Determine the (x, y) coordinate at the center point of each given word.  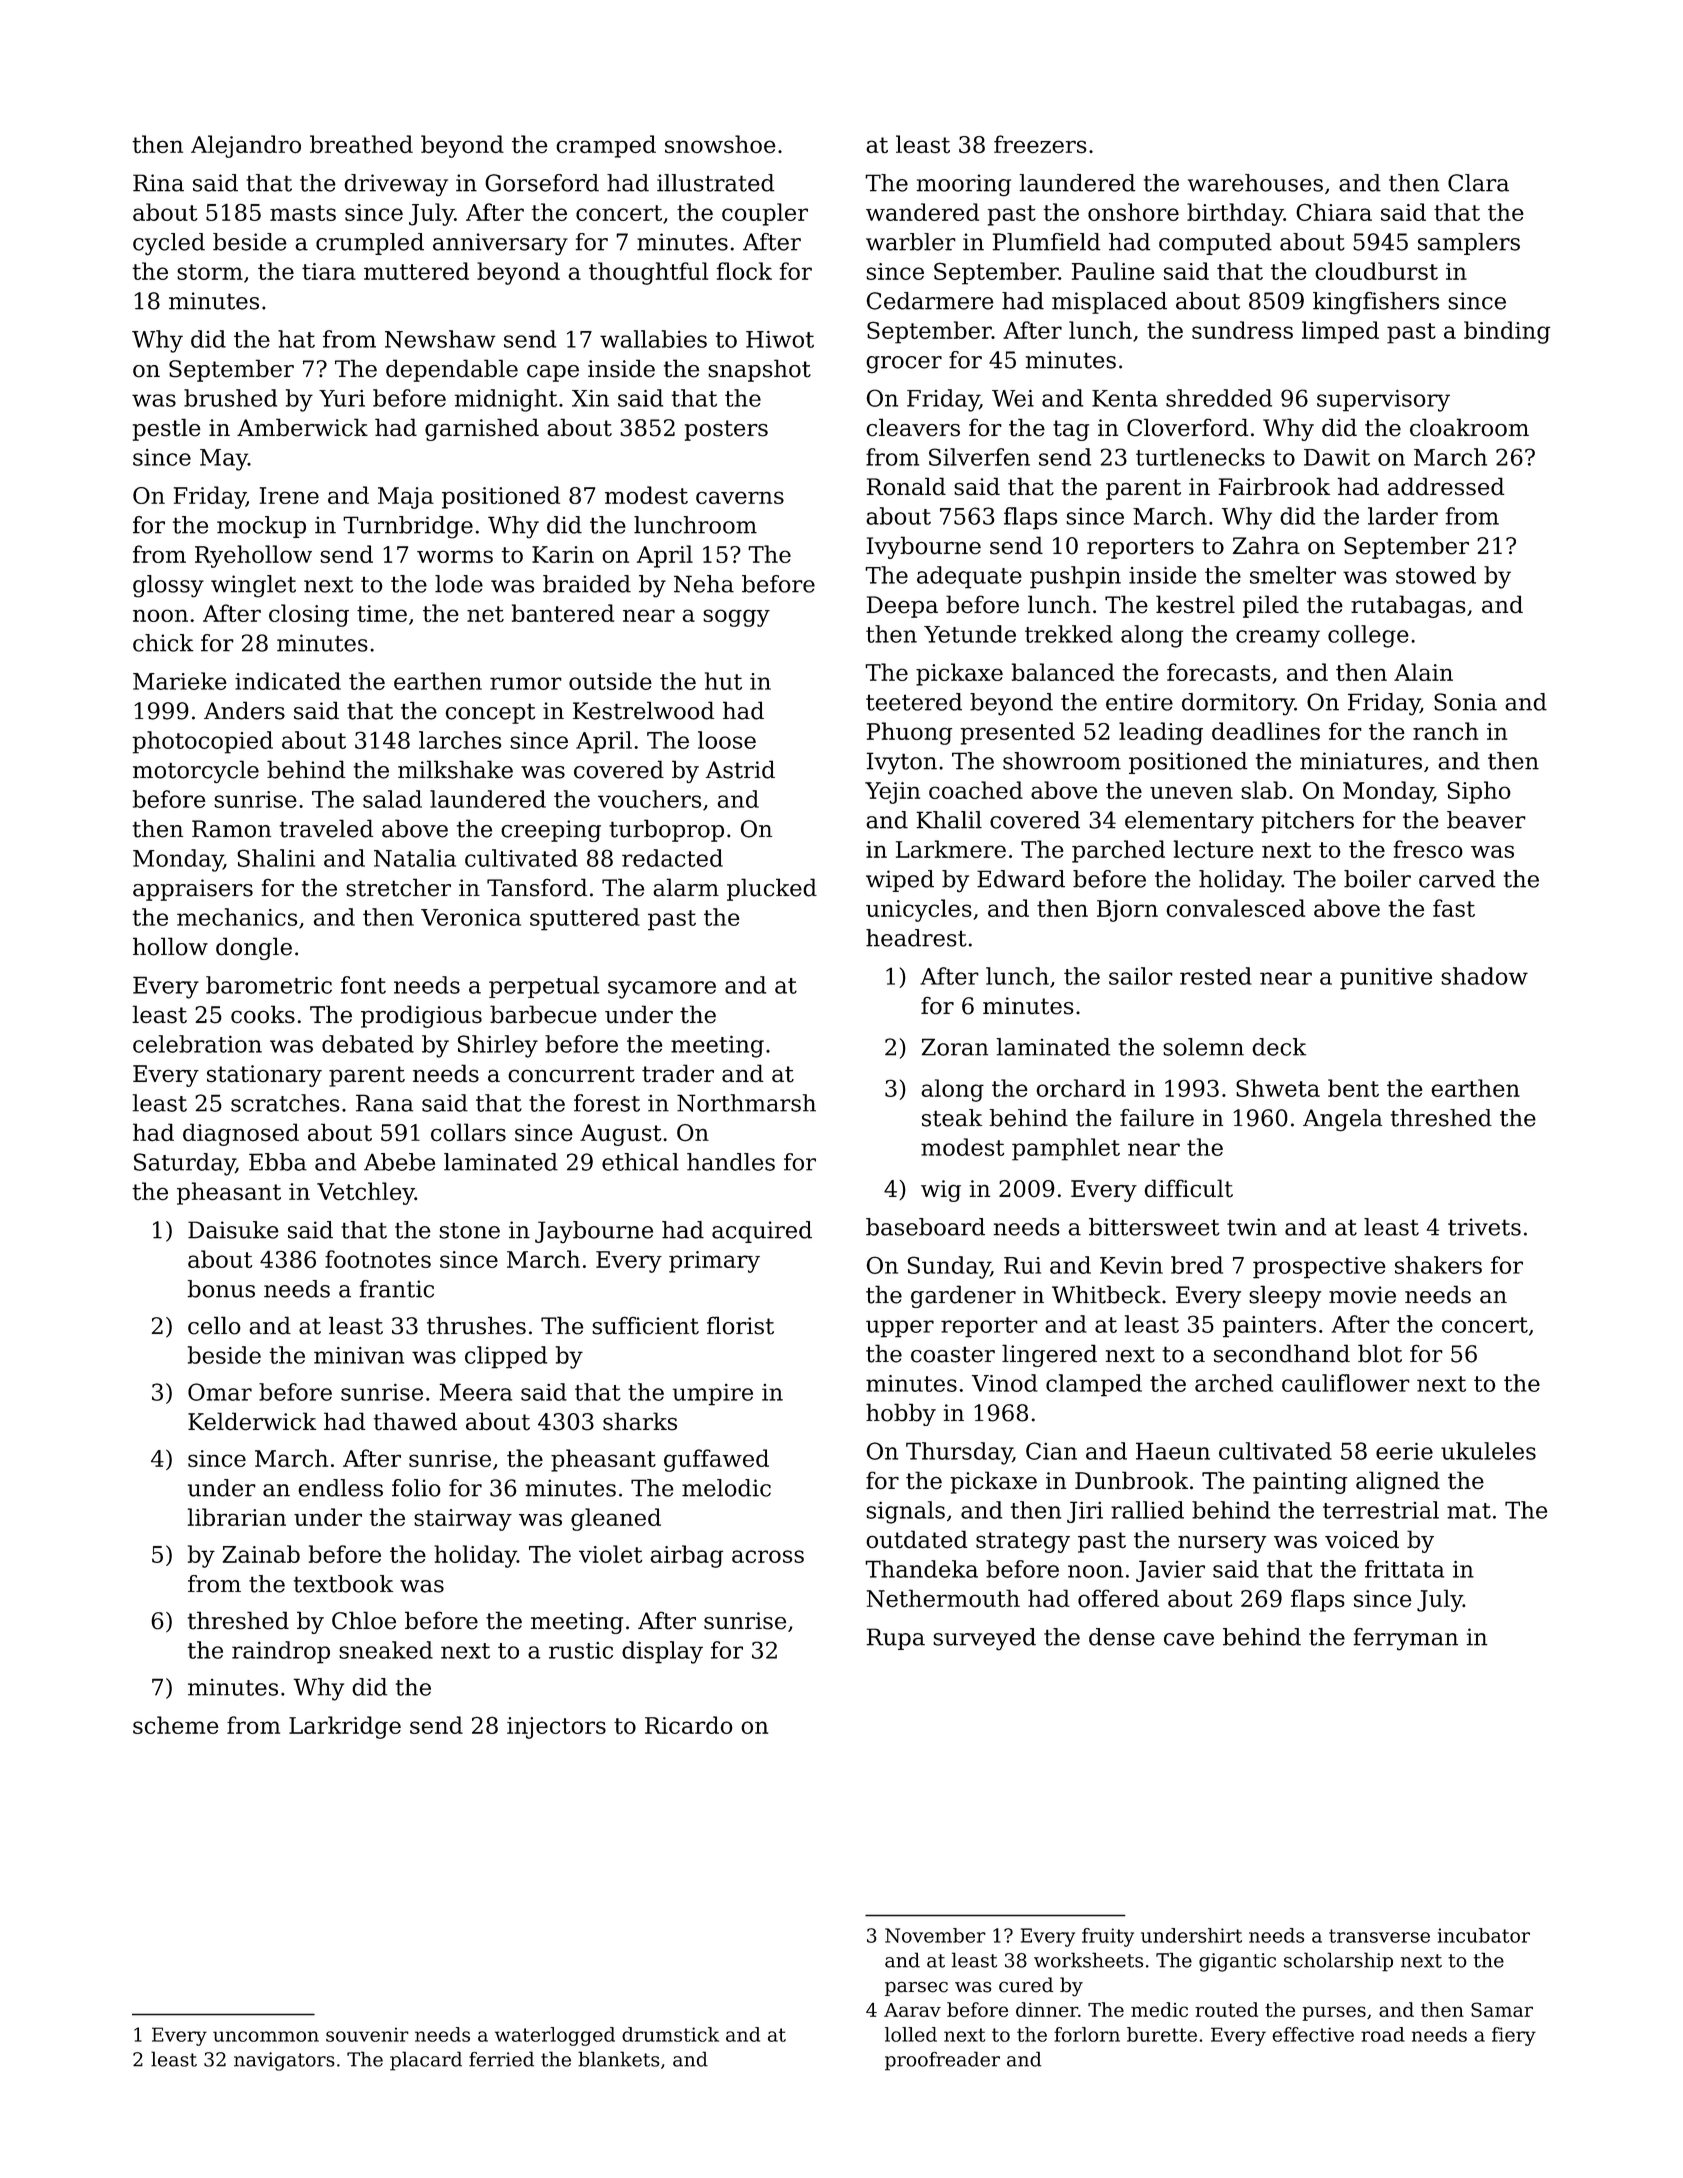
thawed (415, 1421)
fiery (1514, 2036)
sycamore (662, 990)
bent (1353, 1088)
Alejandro (246, 146)
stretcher (398, 887)
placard (426, 2061)
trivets (1484, 1227)
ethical (640, 1162)
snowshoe (720, 144)
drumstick (670, 2034)
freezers (1040, 144)
